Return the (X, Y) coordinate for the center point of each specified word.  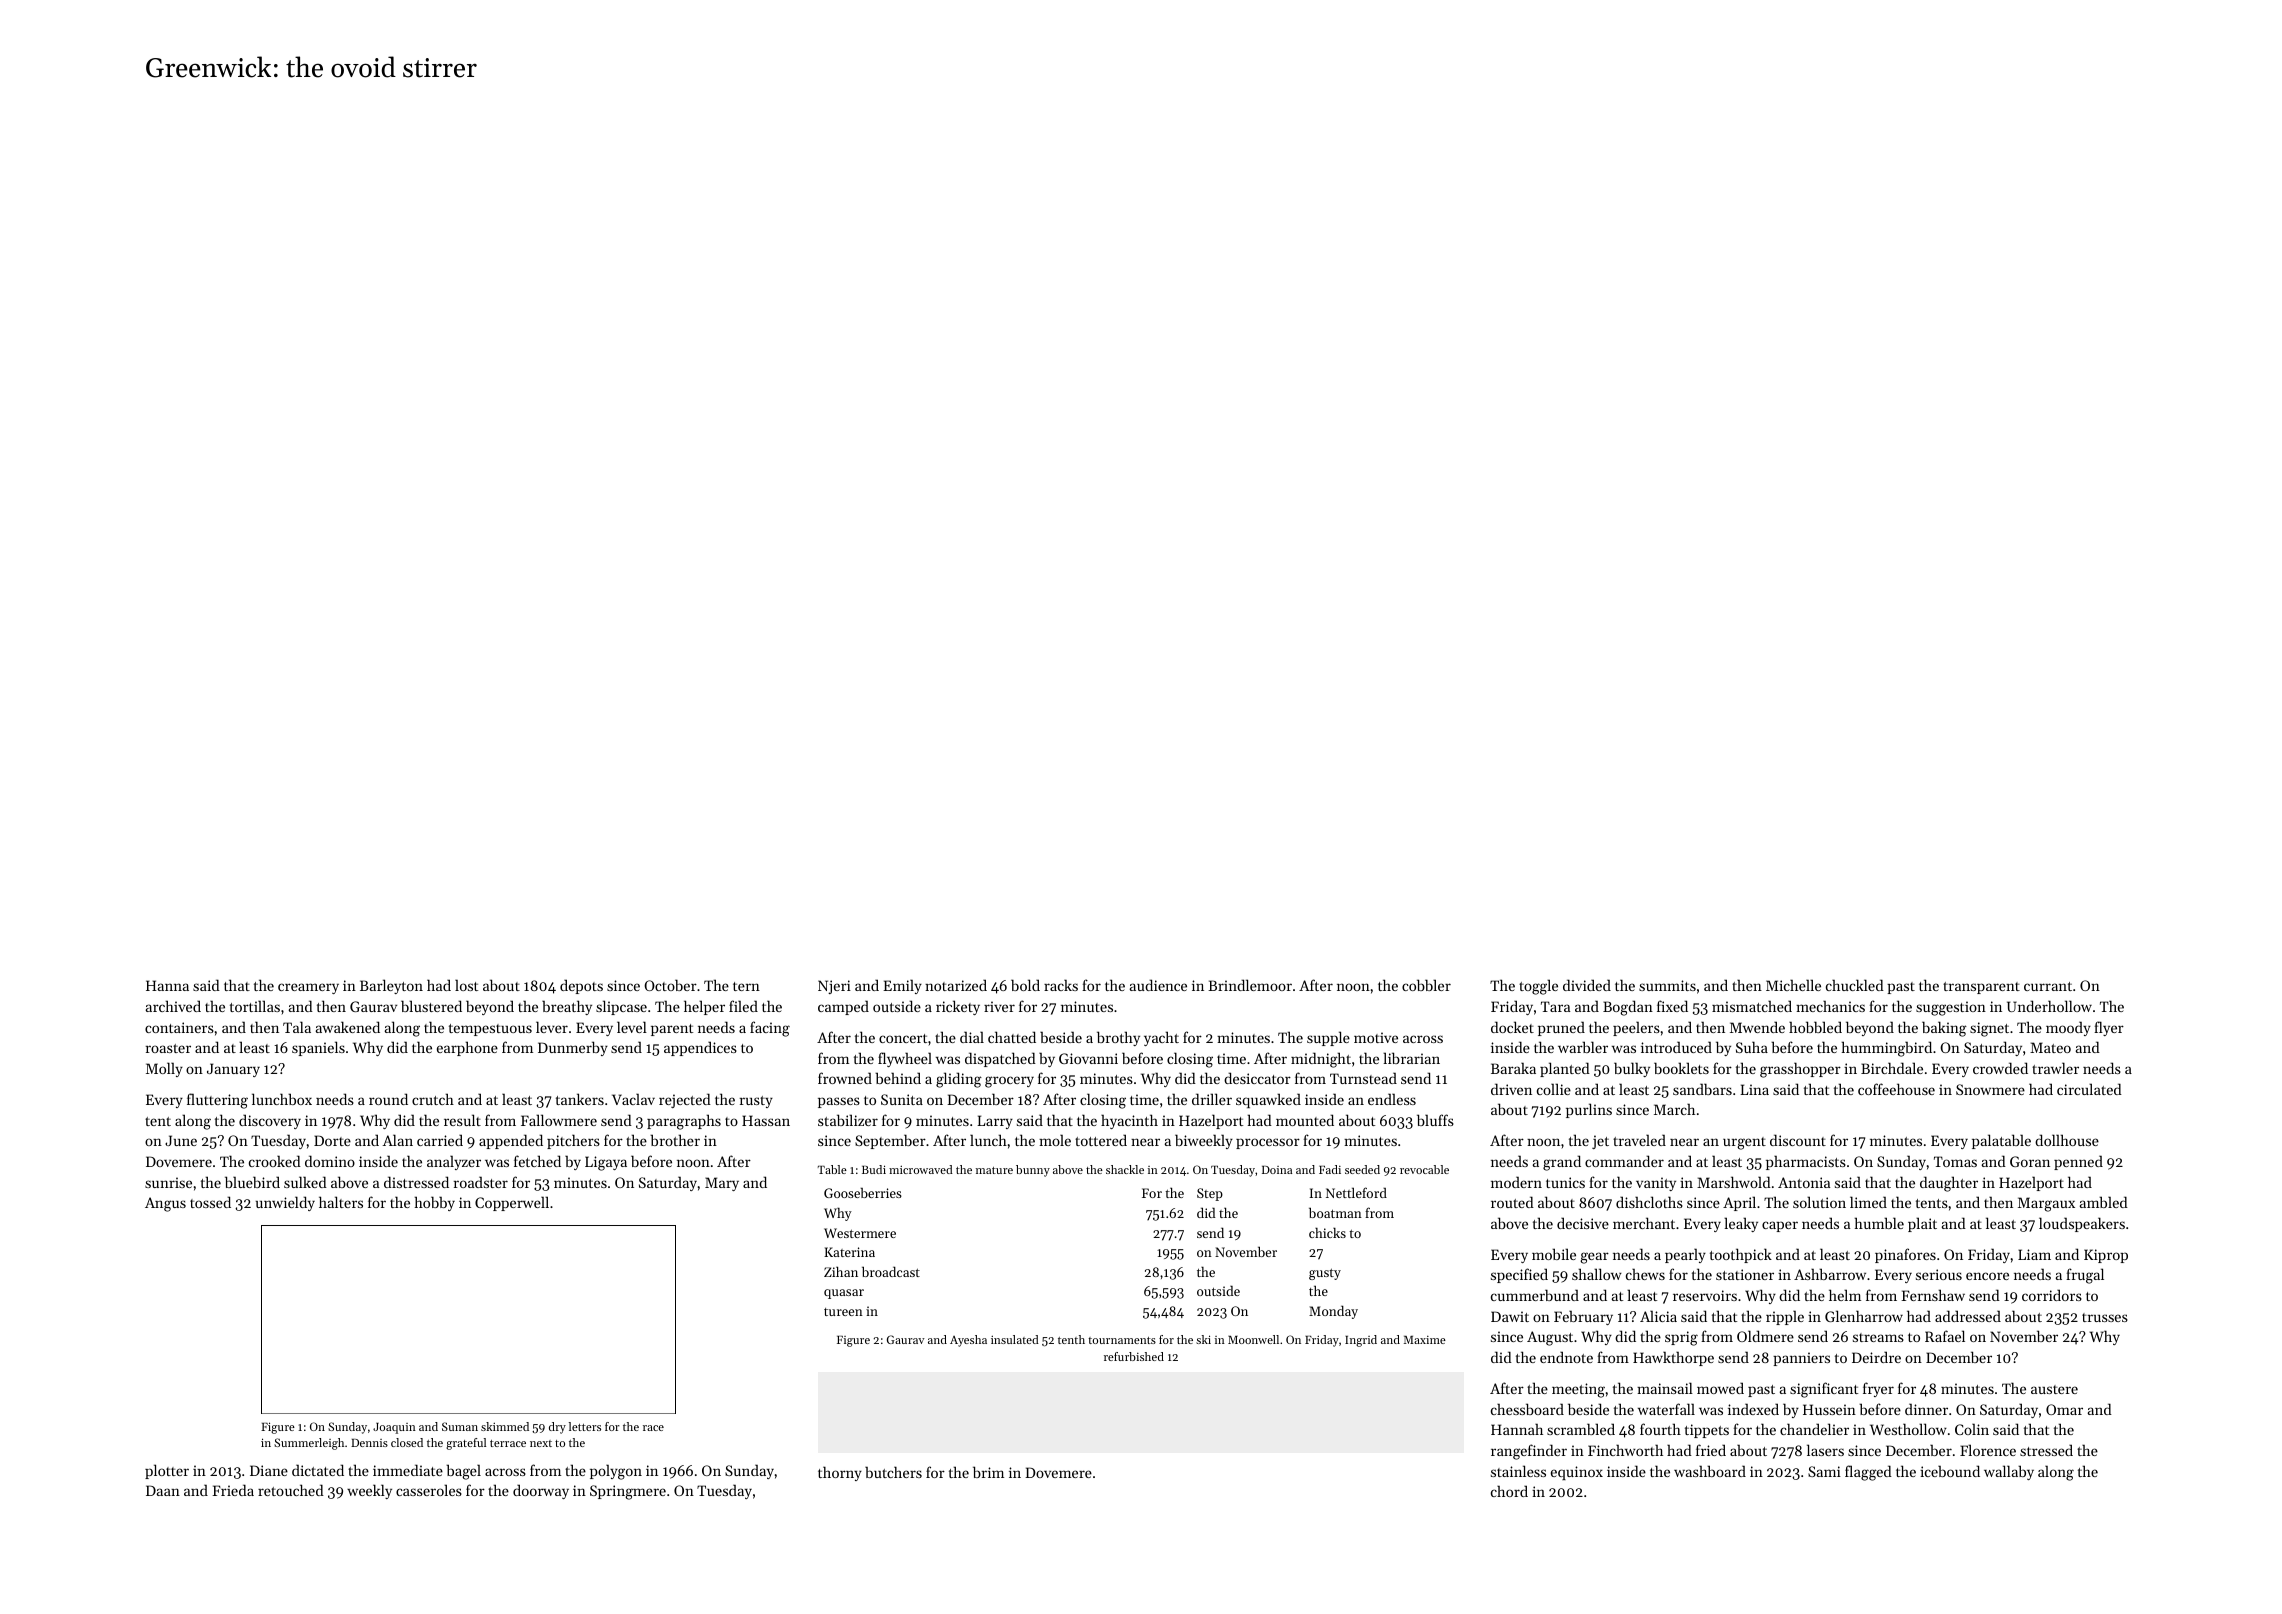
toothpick (1741, 1255)
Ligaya (606, 1163)
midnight (1321, 1060)
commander (1624, 1161)
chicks (1327, 1232)
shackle (1125, 1169)
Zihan (841, 1271)
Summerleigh (309, 1444)
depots (581, 986)
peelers (1636, 1028)
